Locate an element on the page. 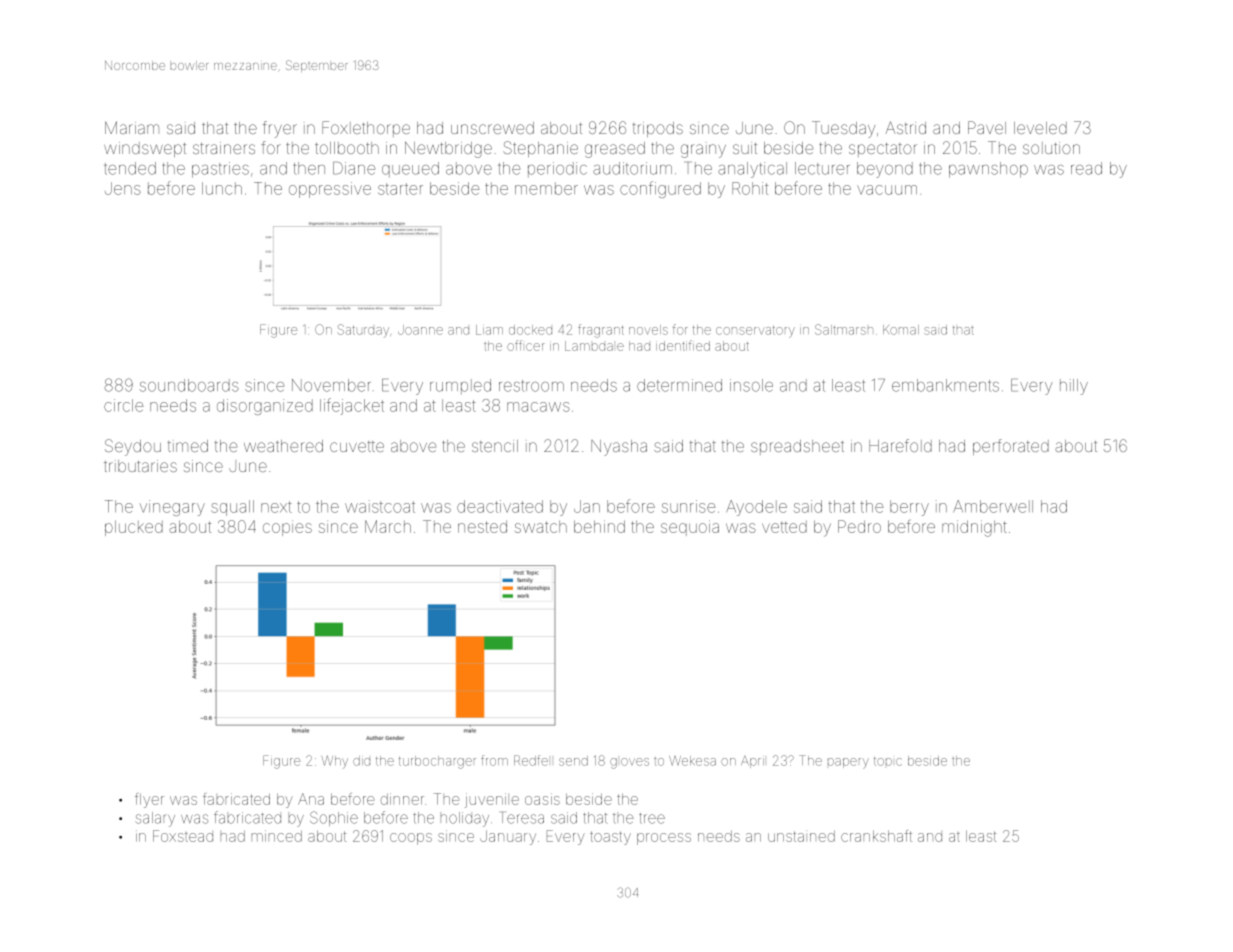  determined is located at coordinates (679, 385).
